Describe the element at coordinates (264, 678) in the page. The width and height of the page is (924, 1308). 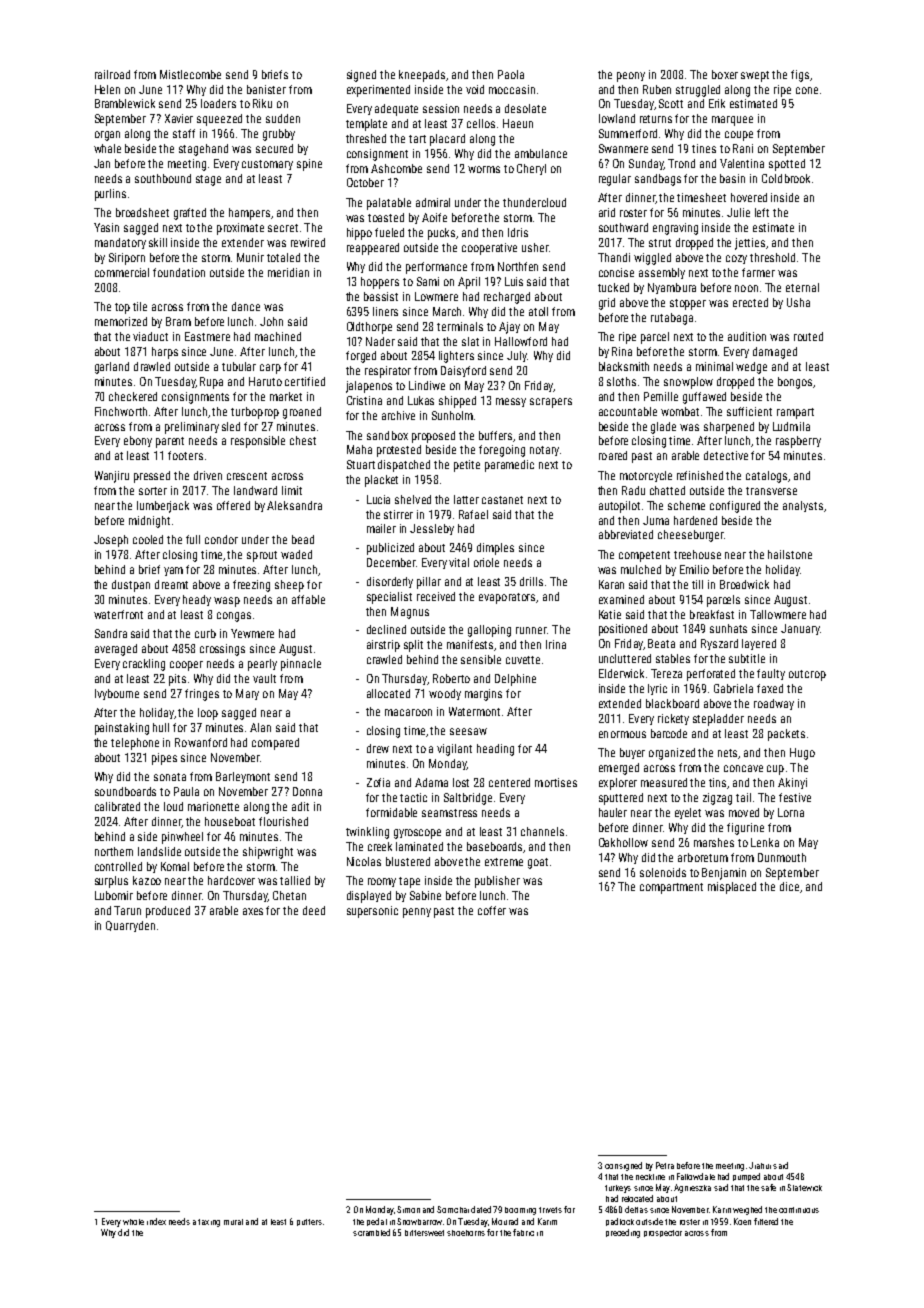
I see `vault` at that location.
